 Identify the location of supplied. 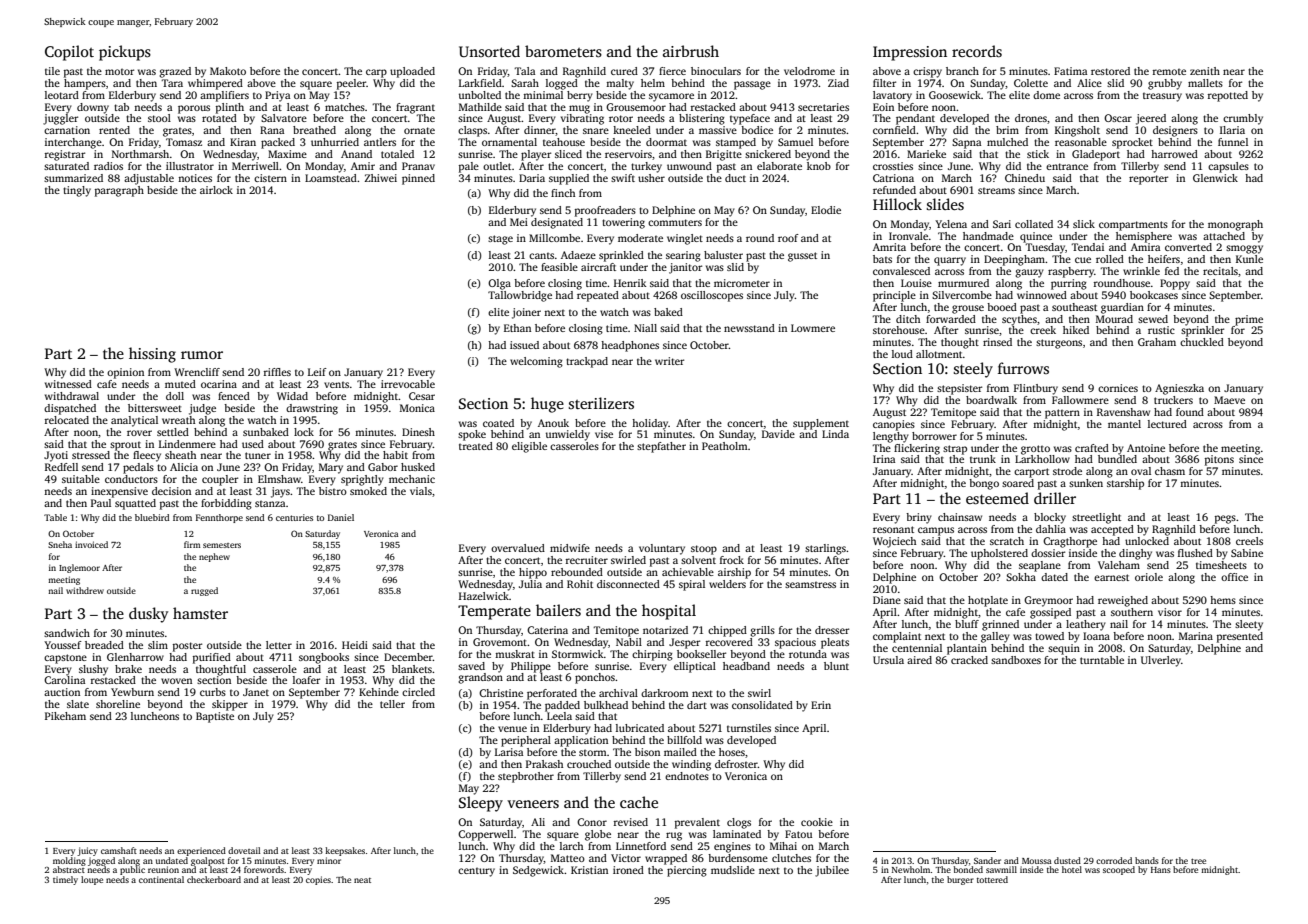
(569, 179).
